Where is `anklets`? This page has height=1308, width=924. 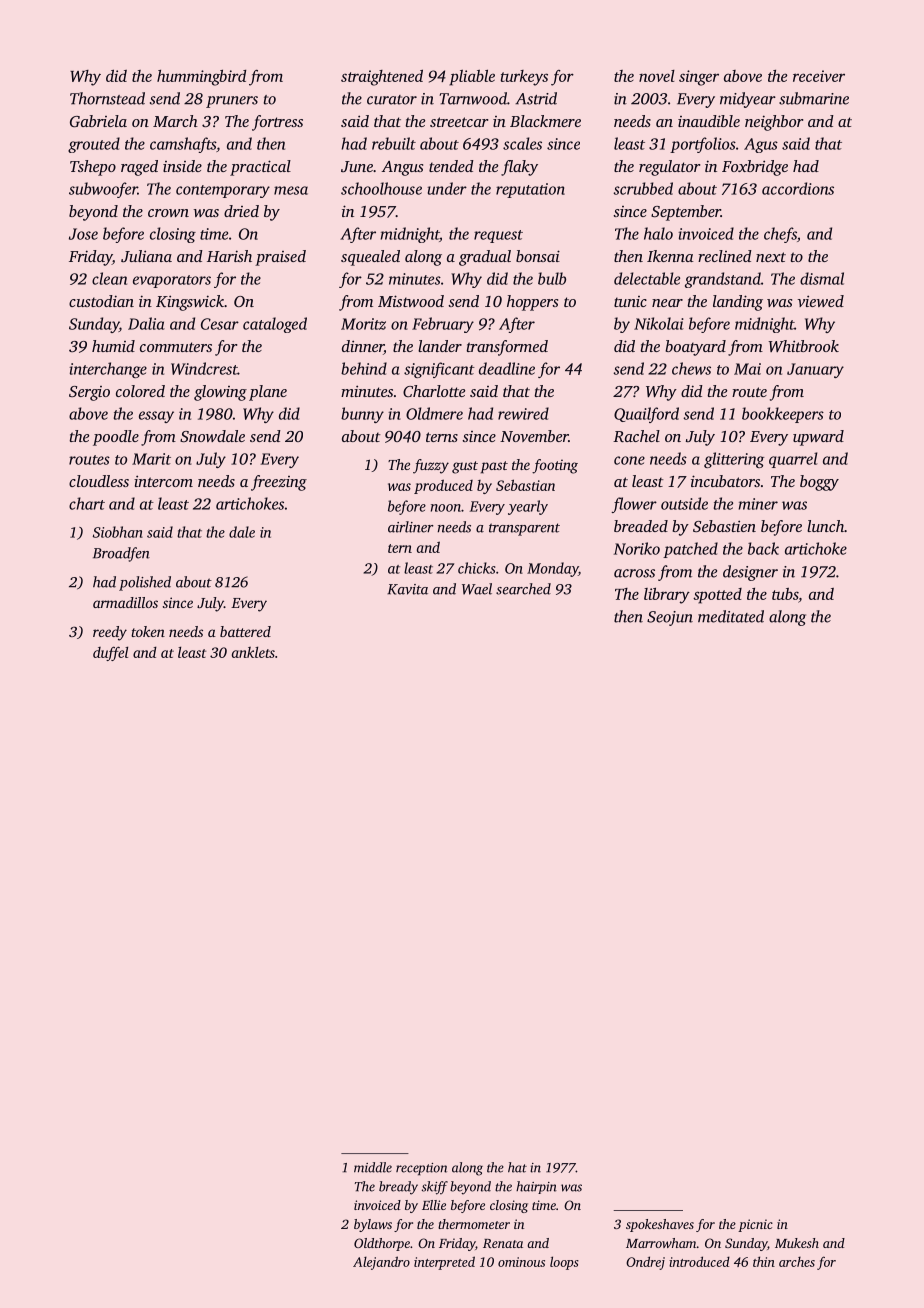 anklets is located at coordinates (253, 652).
